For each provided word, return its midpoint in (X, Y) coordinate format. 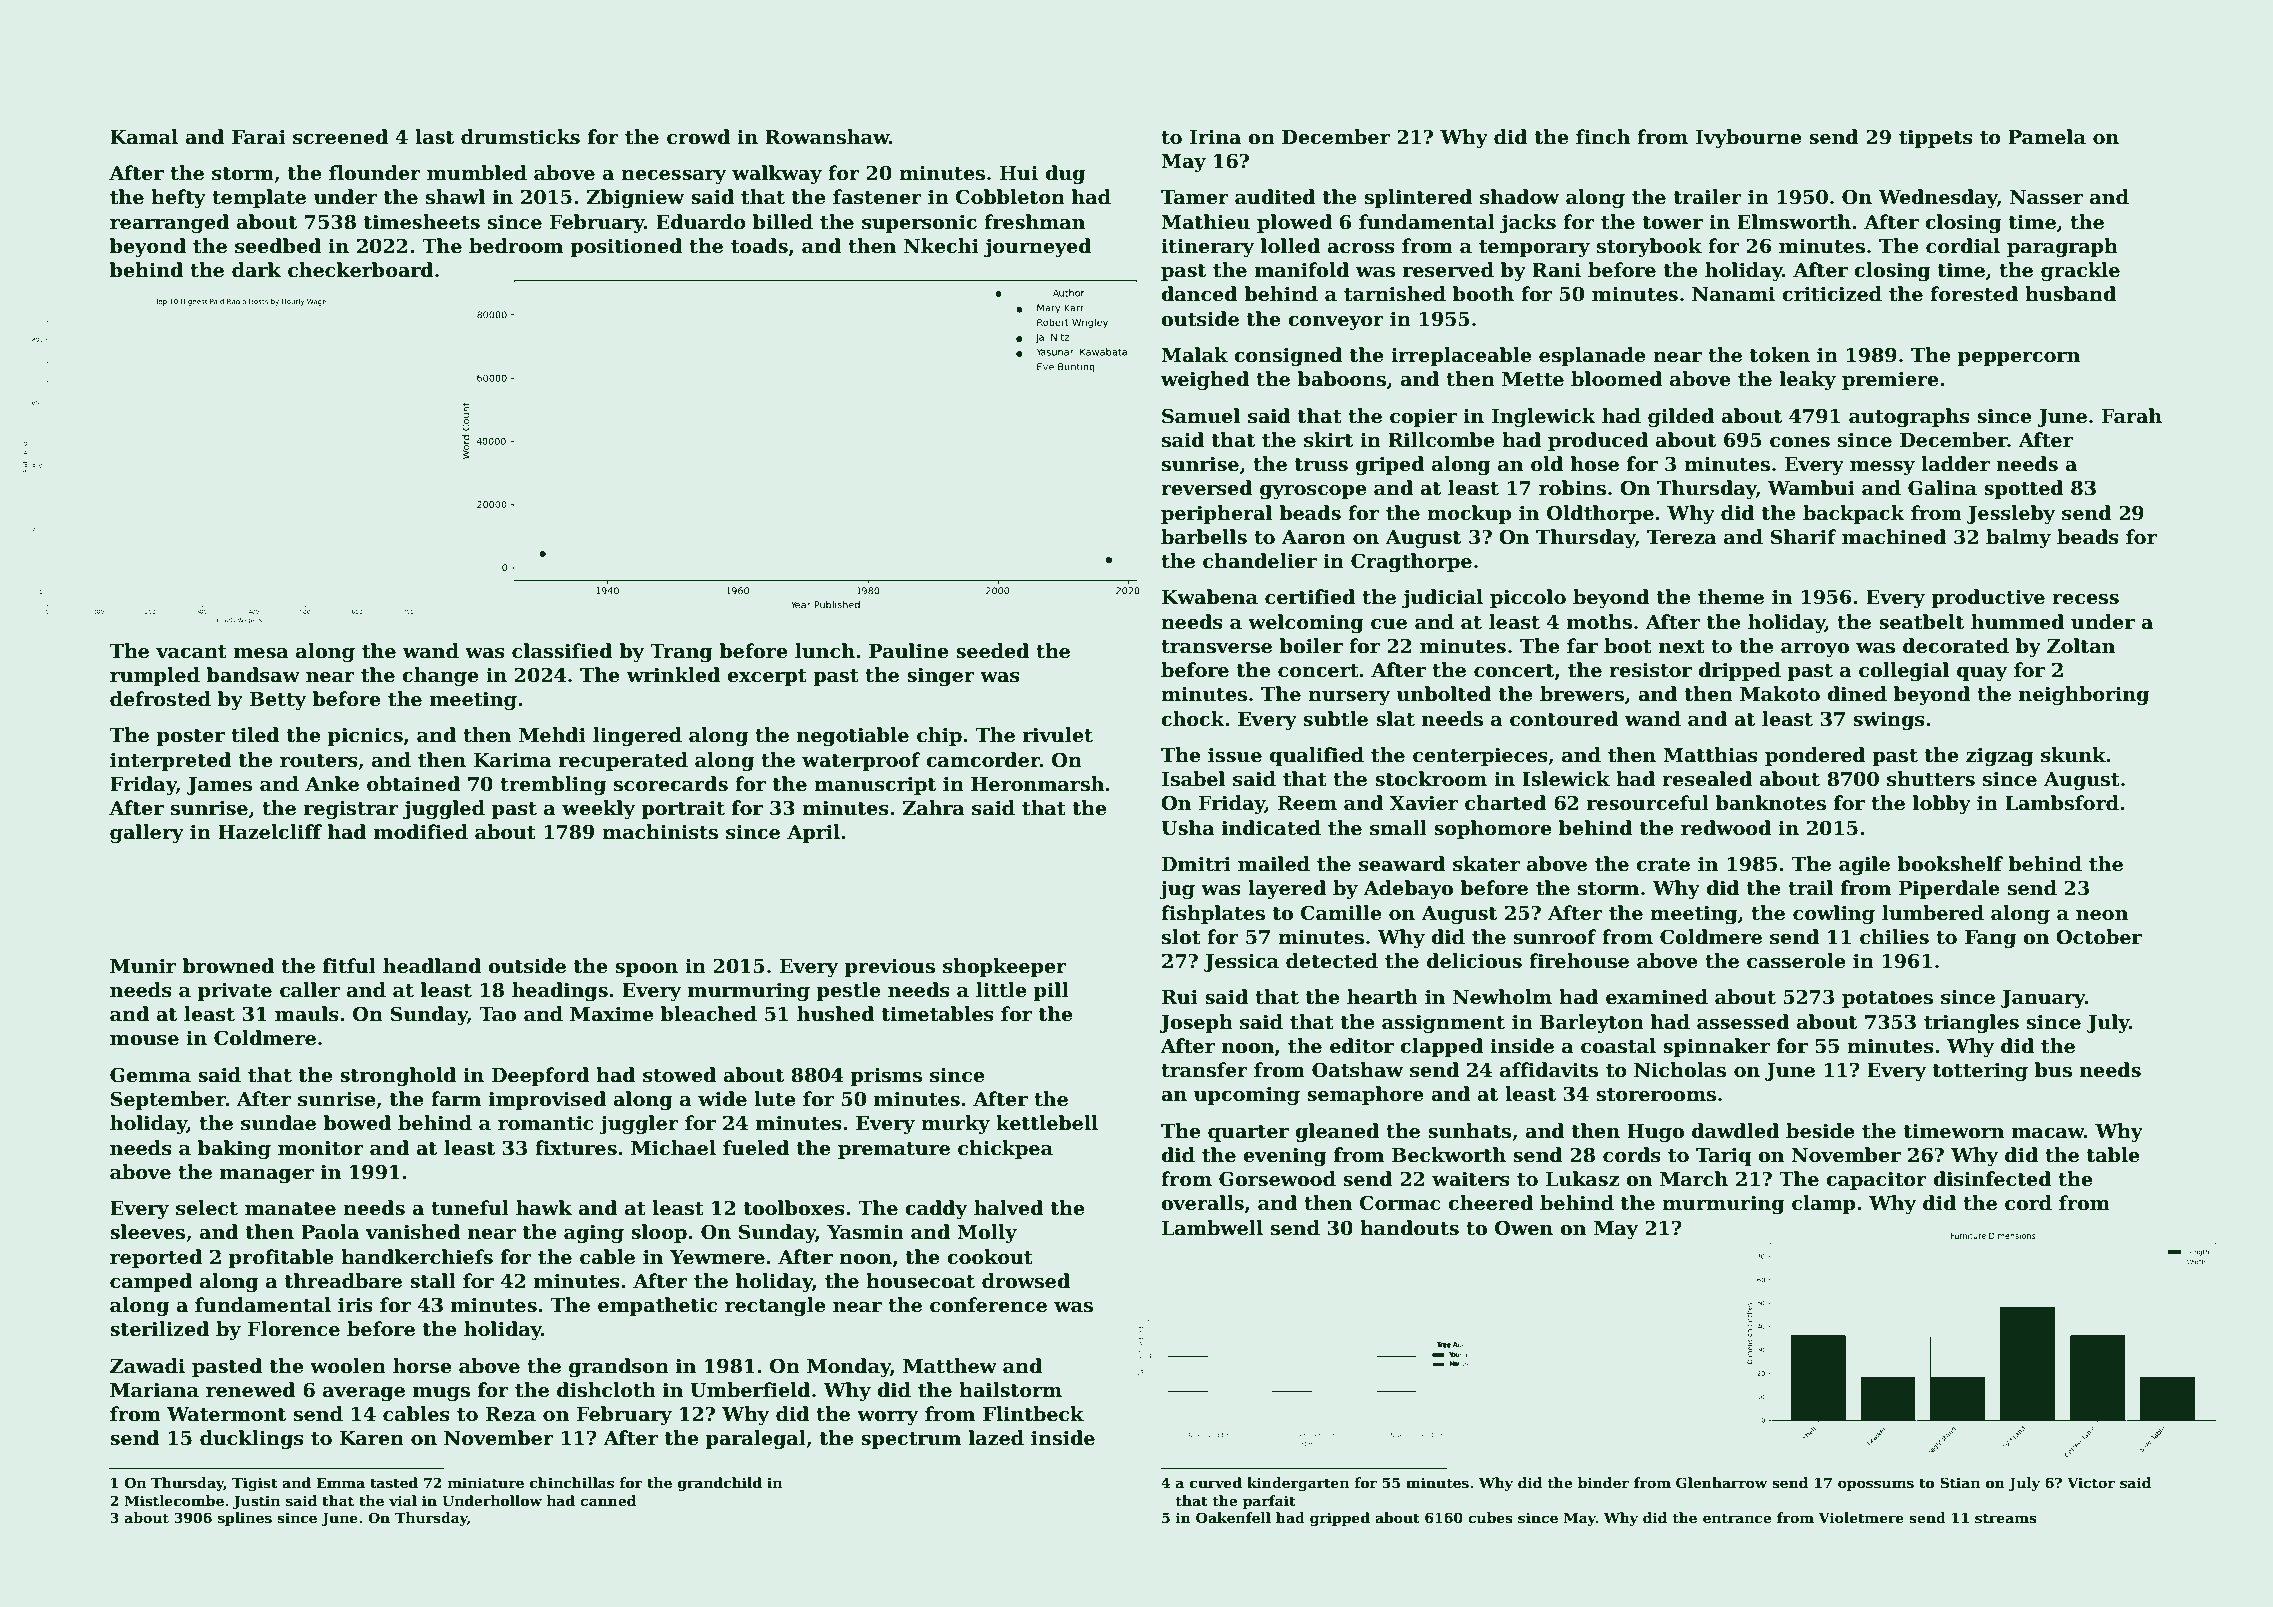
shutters (1931, 779)
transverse (1216, 647)
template (259, 198)
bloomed (1617, 379)
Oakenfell (1233, 1517)
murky (955, 1124)
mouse (144, 1040)
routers (319, 761)
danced (1199, 294)
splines (245, 1519)
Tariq (1723, 1157)
